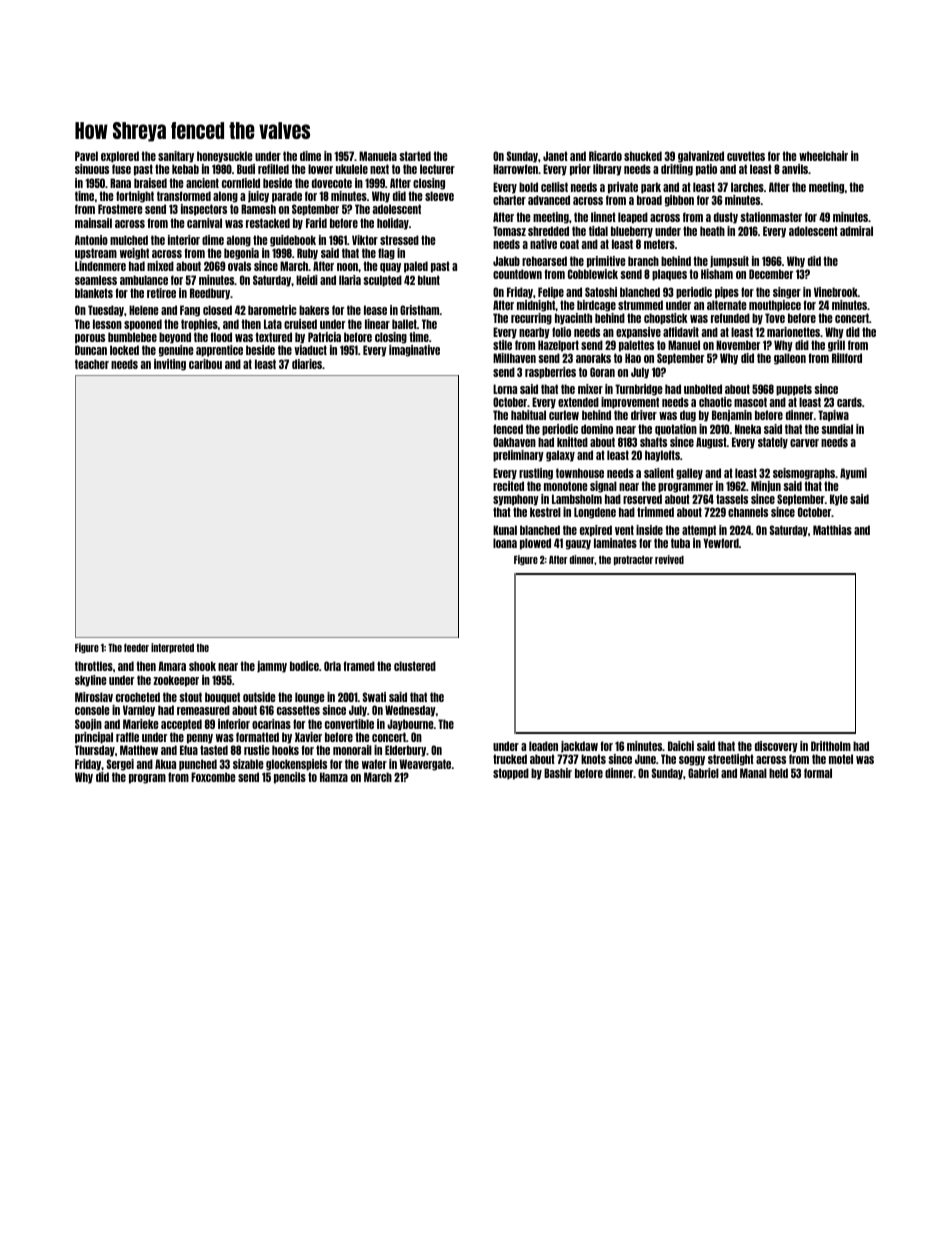 The image size is (952, 1233). Describe the element at coordinates (505, 389) in the screenshot. I see `Lorna` at that location.
